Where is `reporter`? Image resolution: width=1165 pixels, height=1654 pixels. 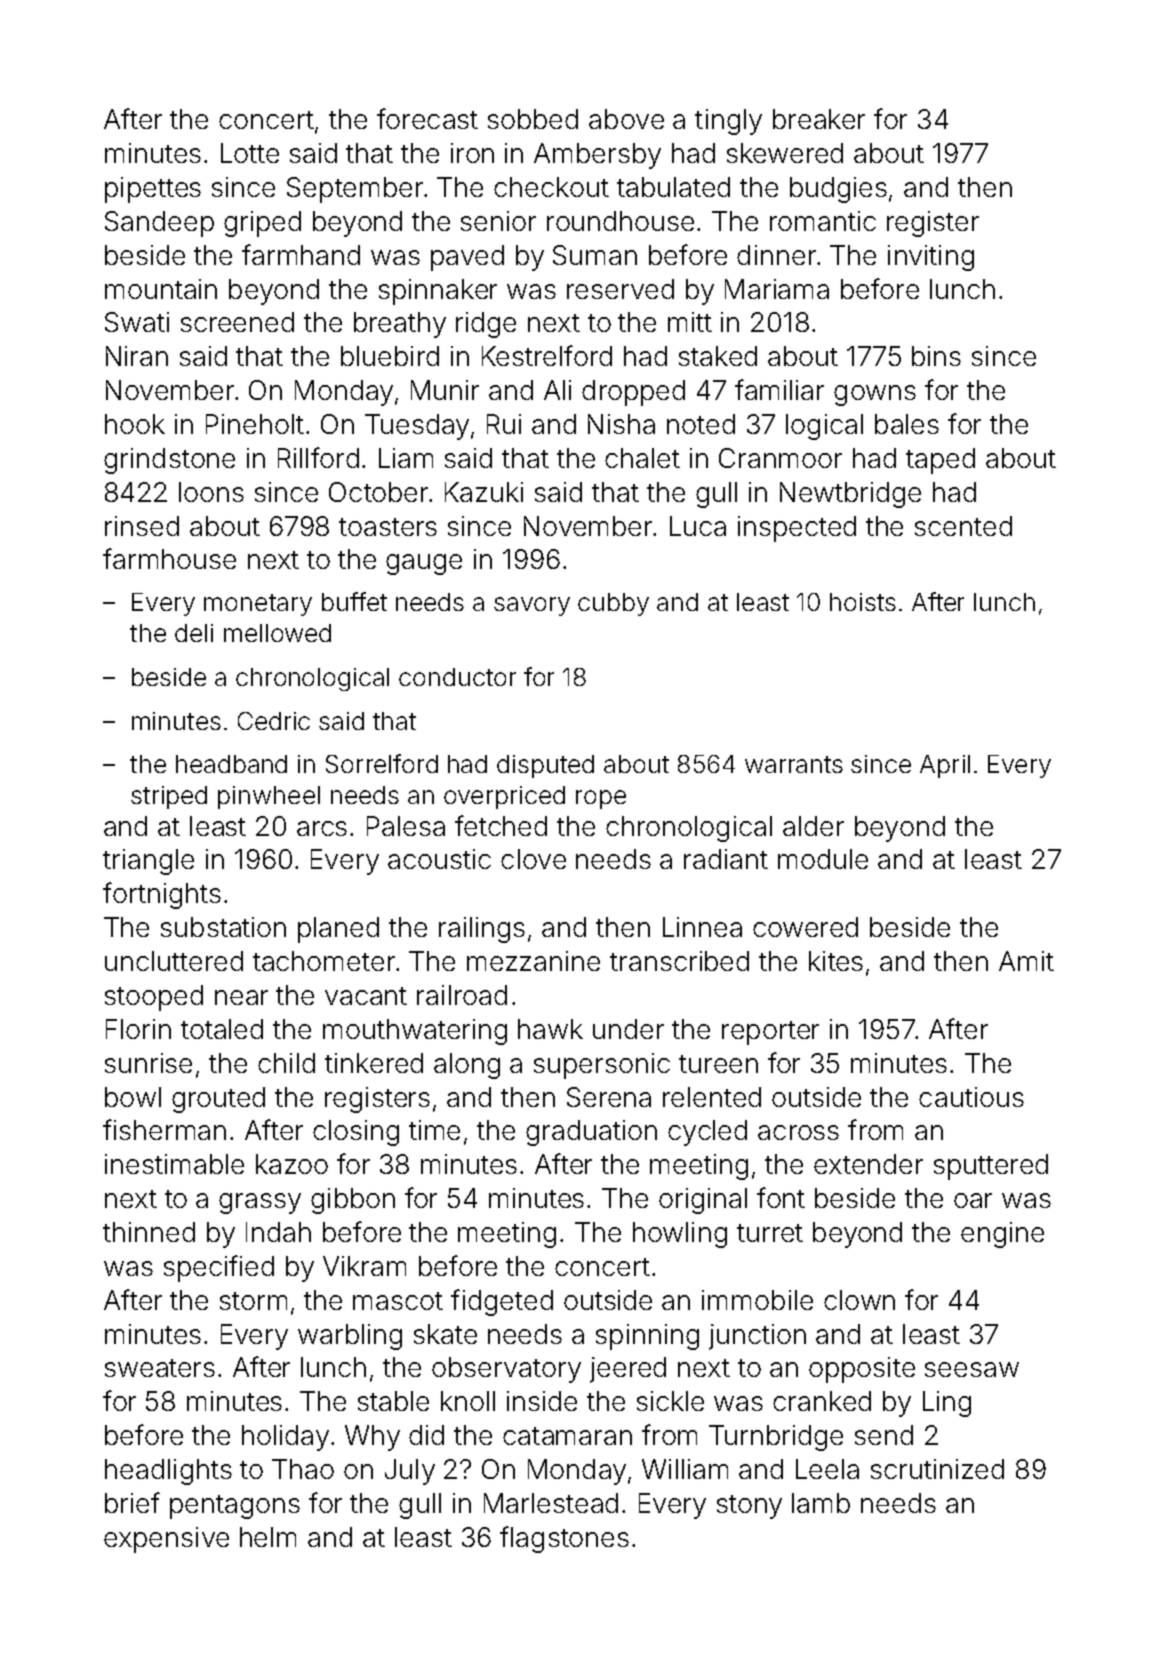 reporter is located at coordinates (770, 1033).
